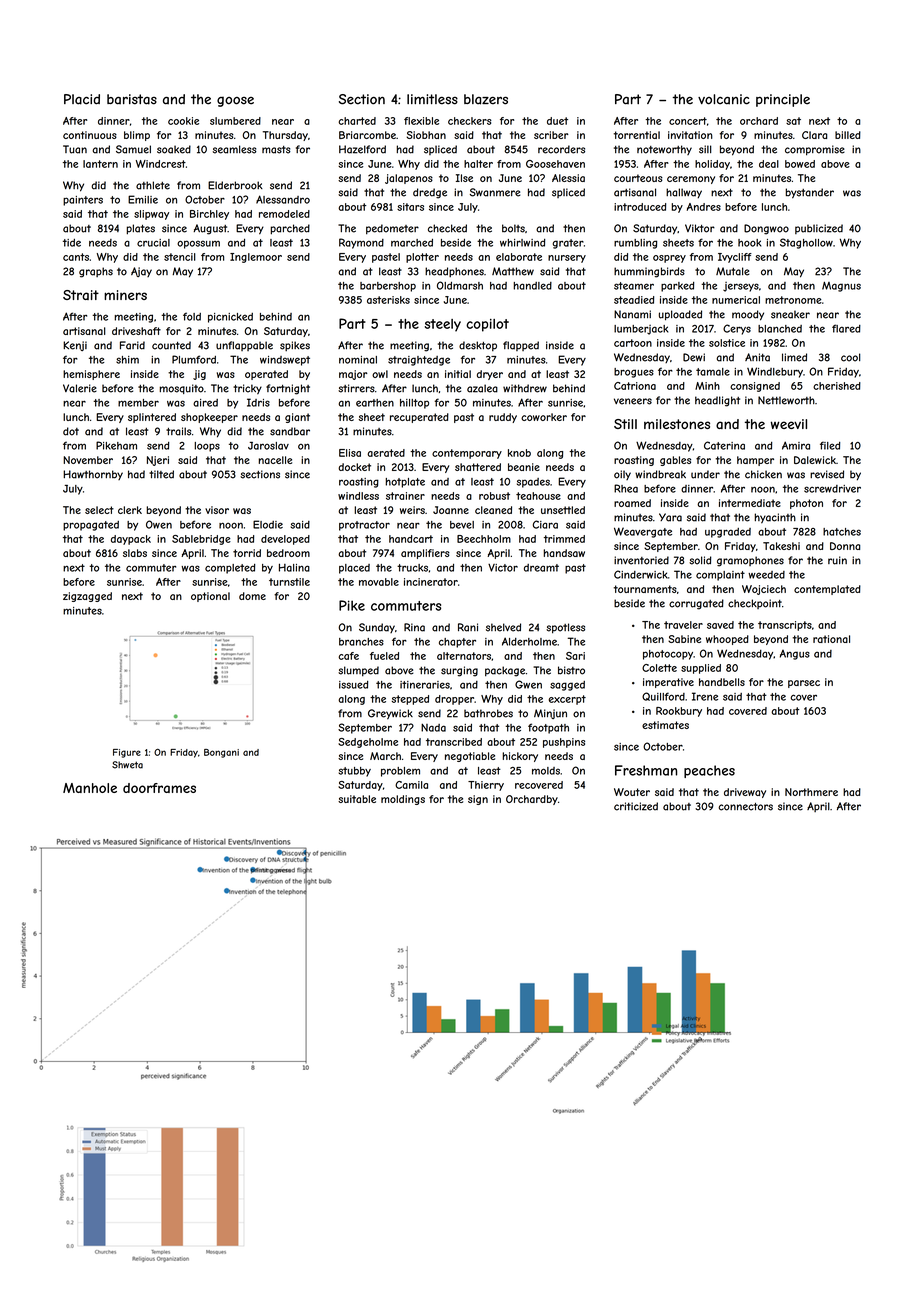  I want to click on Jaroslav, so click(268, 446).
